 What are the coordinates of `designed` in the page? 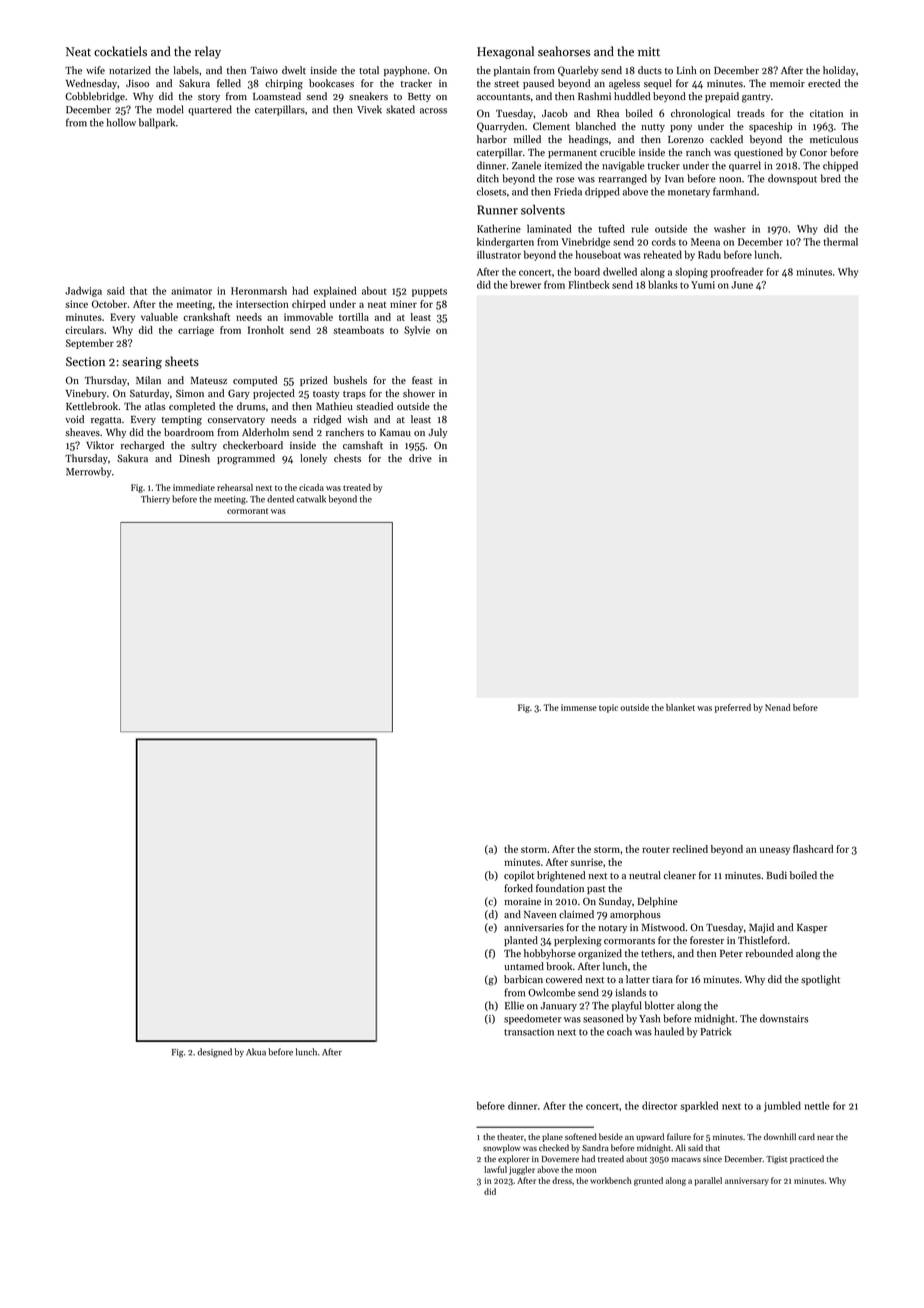 It's located at (215, 1053).
